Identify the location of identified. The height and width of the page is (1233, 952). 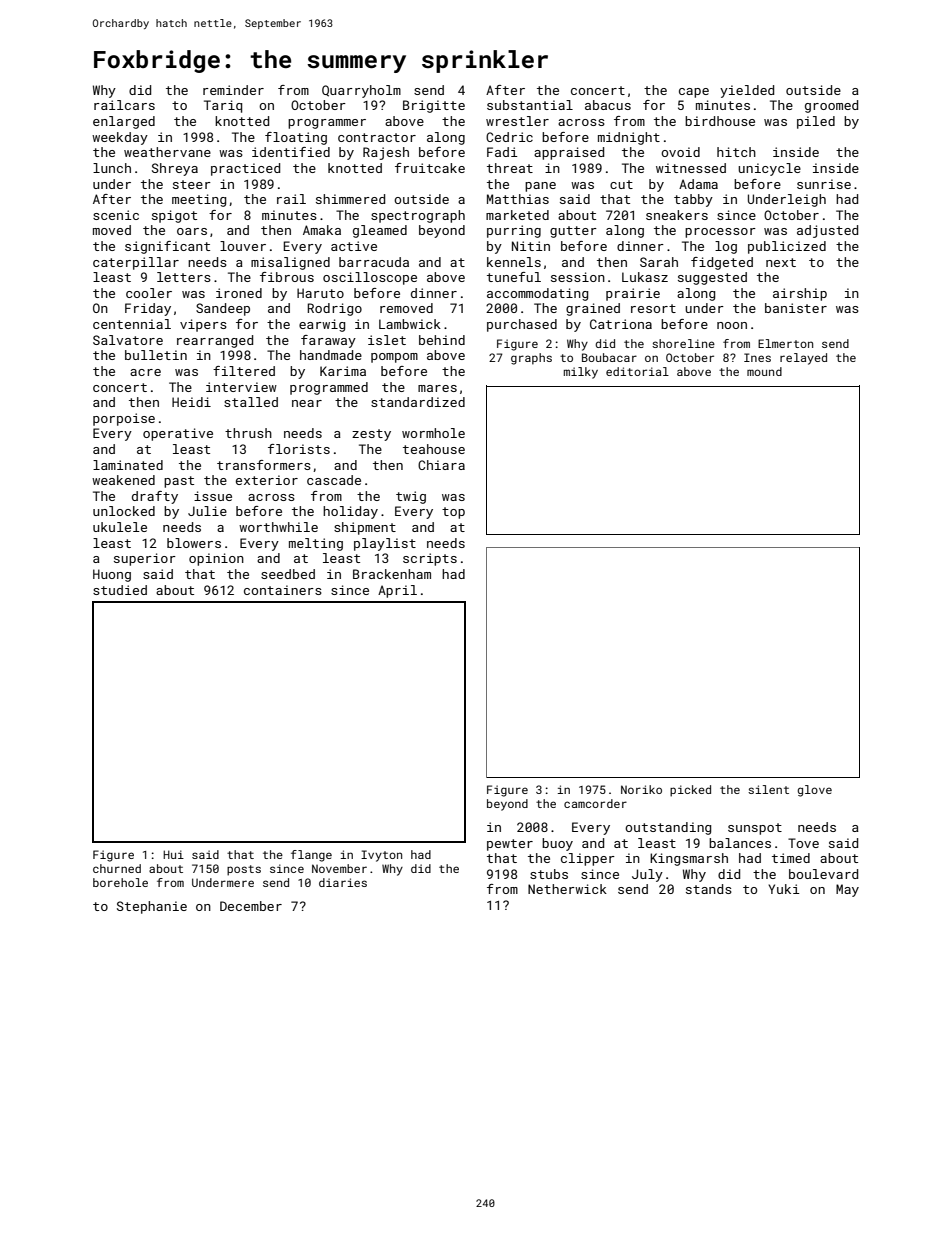
(291, 152).
